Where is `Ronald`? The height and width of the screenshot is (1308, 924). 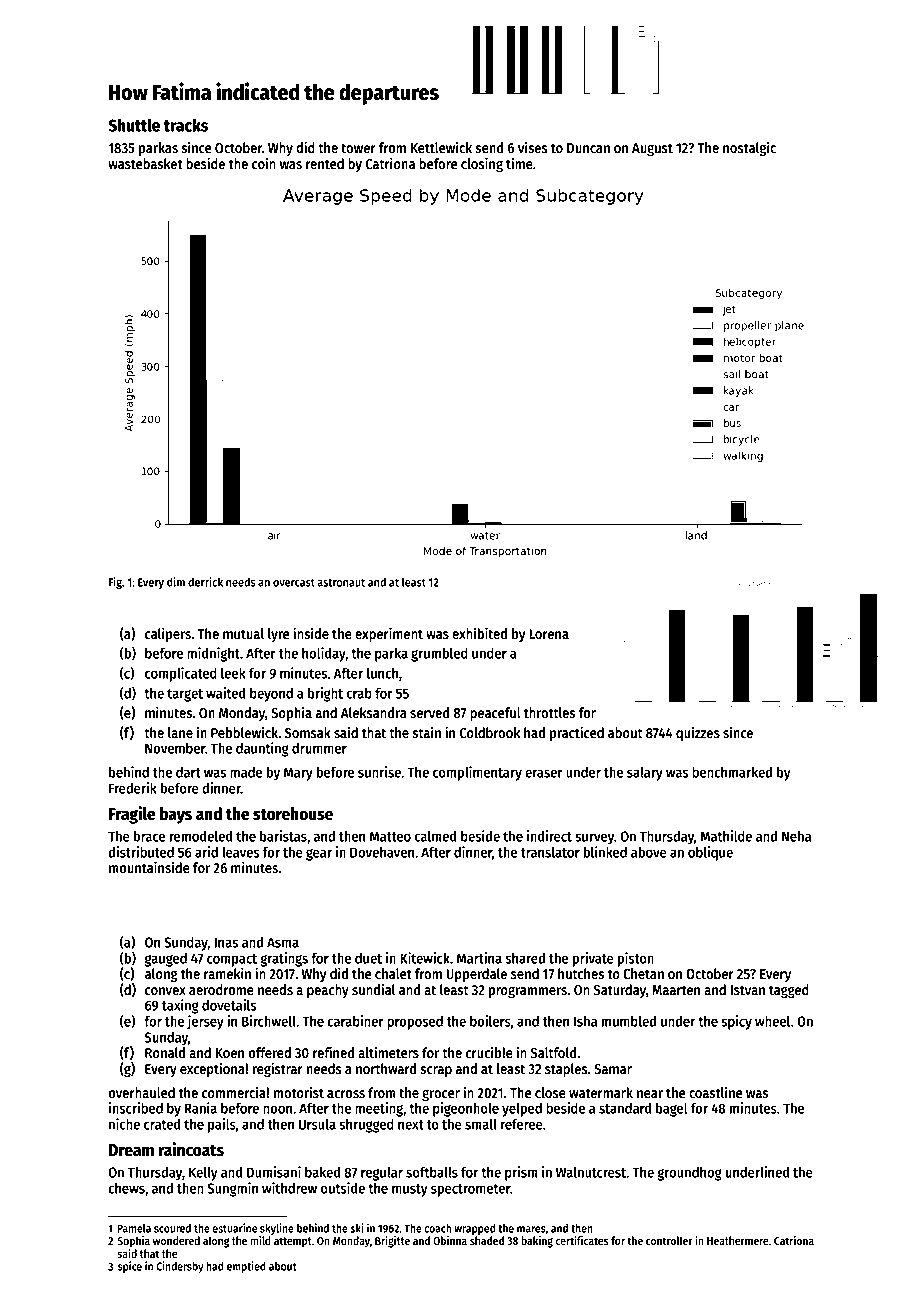 Ronald is located at coordinates (165, 1052).
